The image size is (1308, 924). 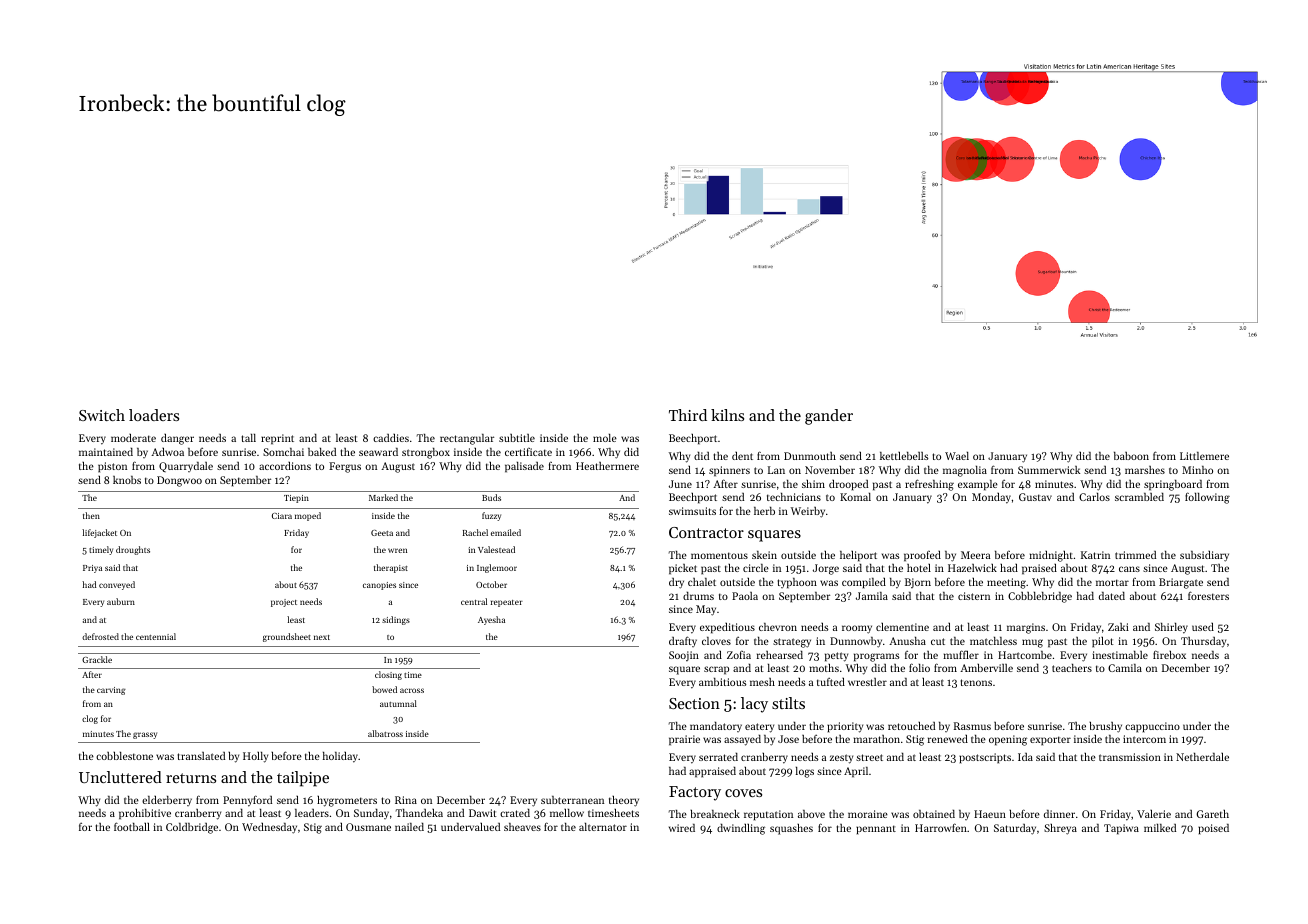 I want to click on springboard, so click(x=1173, y=485).
